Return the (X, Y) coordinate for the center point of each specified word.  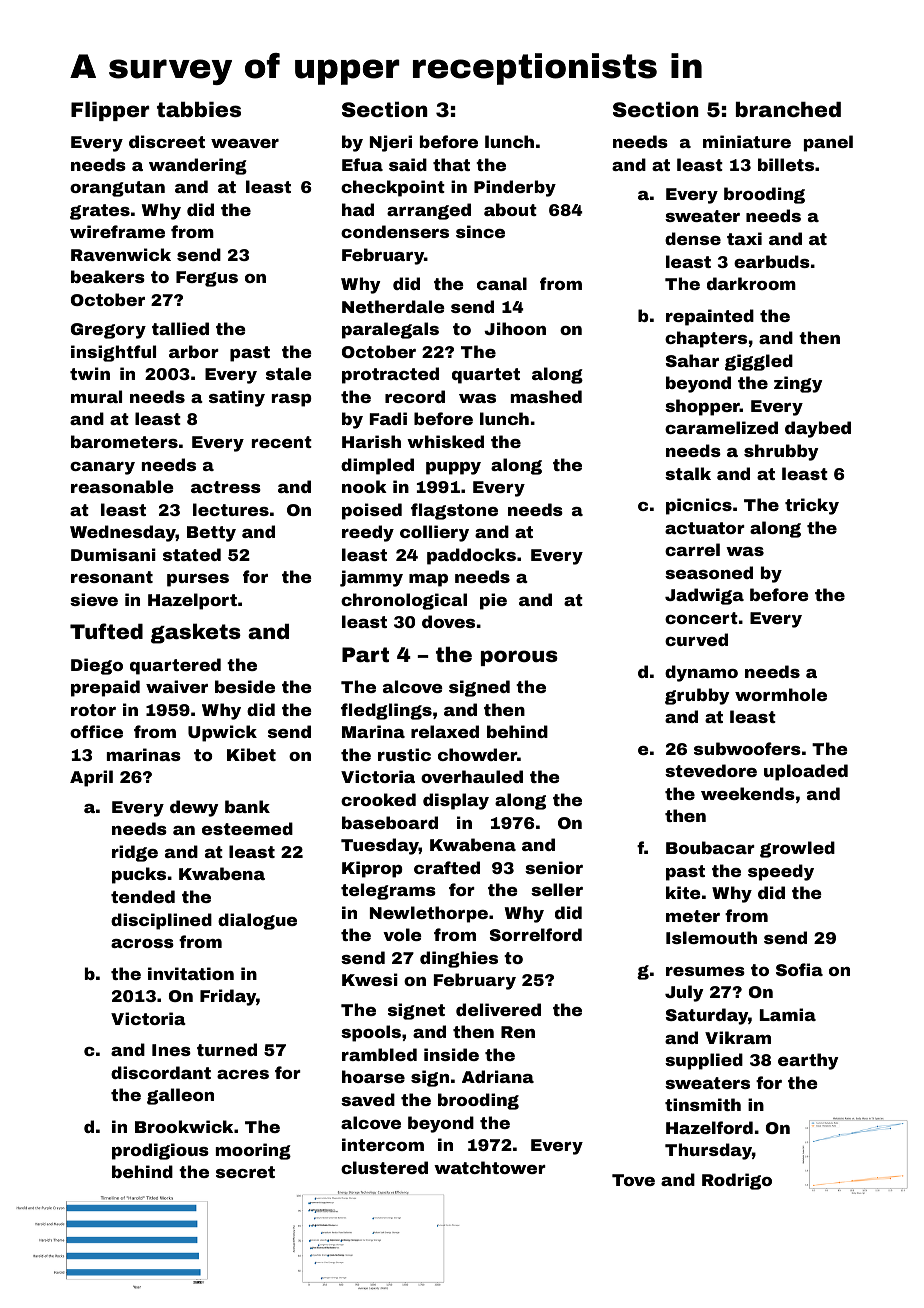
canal (502, 283)
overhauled (472, 776)
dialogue (257, 921)
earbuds (772, 261)
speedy (781, 872)
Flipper (110, 111)
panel (828, 143)
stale (289, 373)
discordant (161, 1072)
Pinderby (515, 188)
